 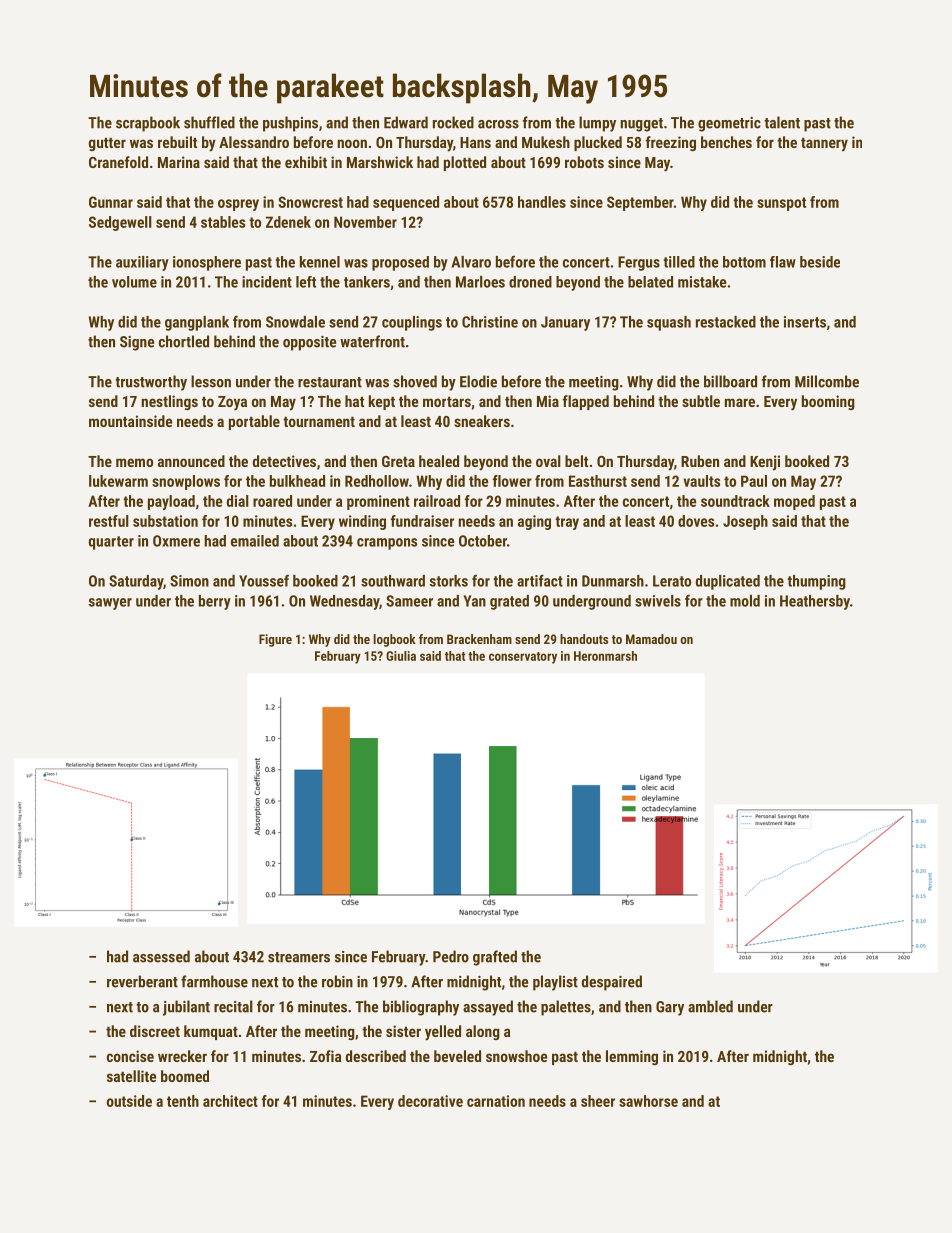 I want to click on kumquat, so click(x=211, y=1032).
